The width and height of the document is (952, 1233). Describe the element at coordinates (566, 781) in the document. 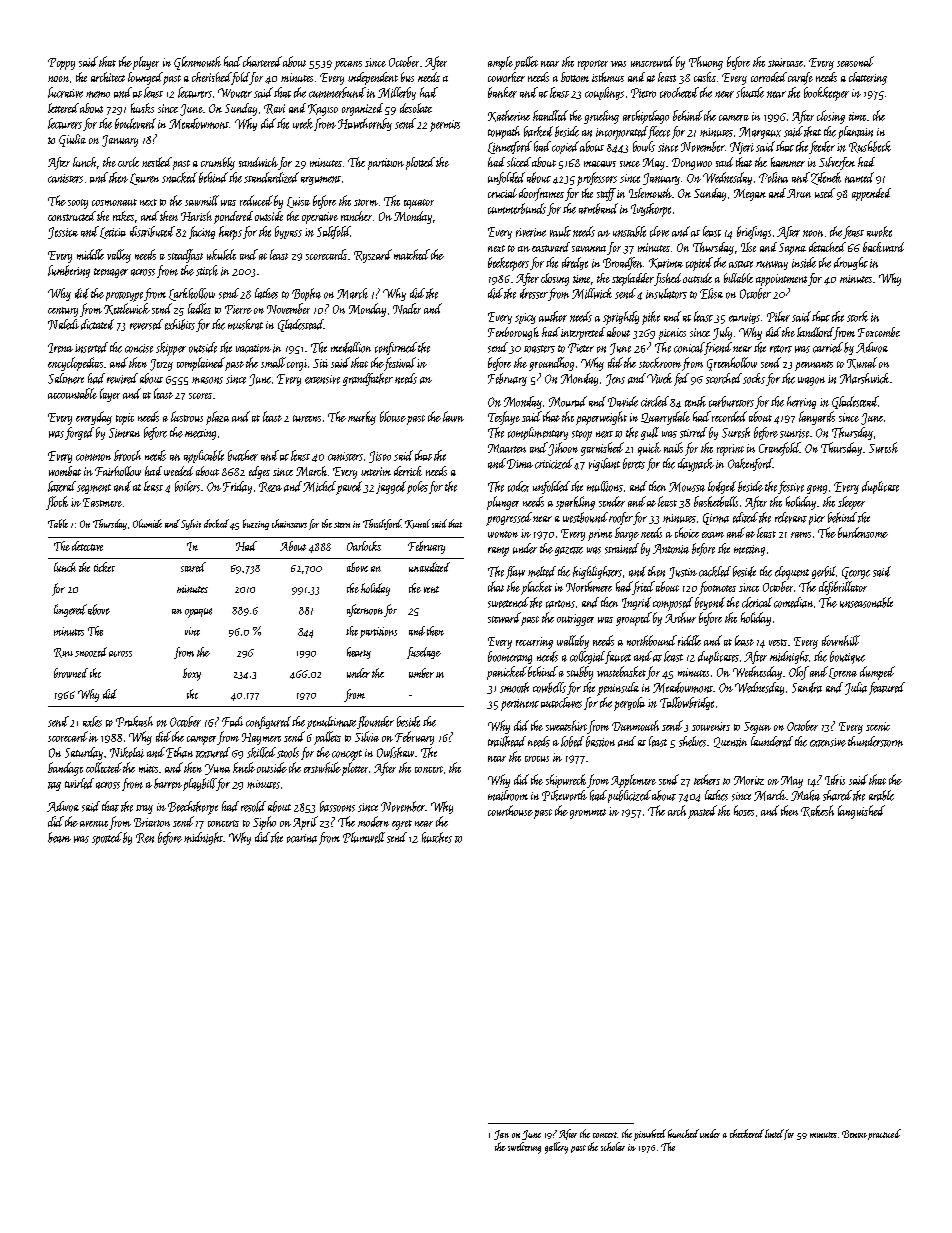

I see `shipwreck` at that location.
